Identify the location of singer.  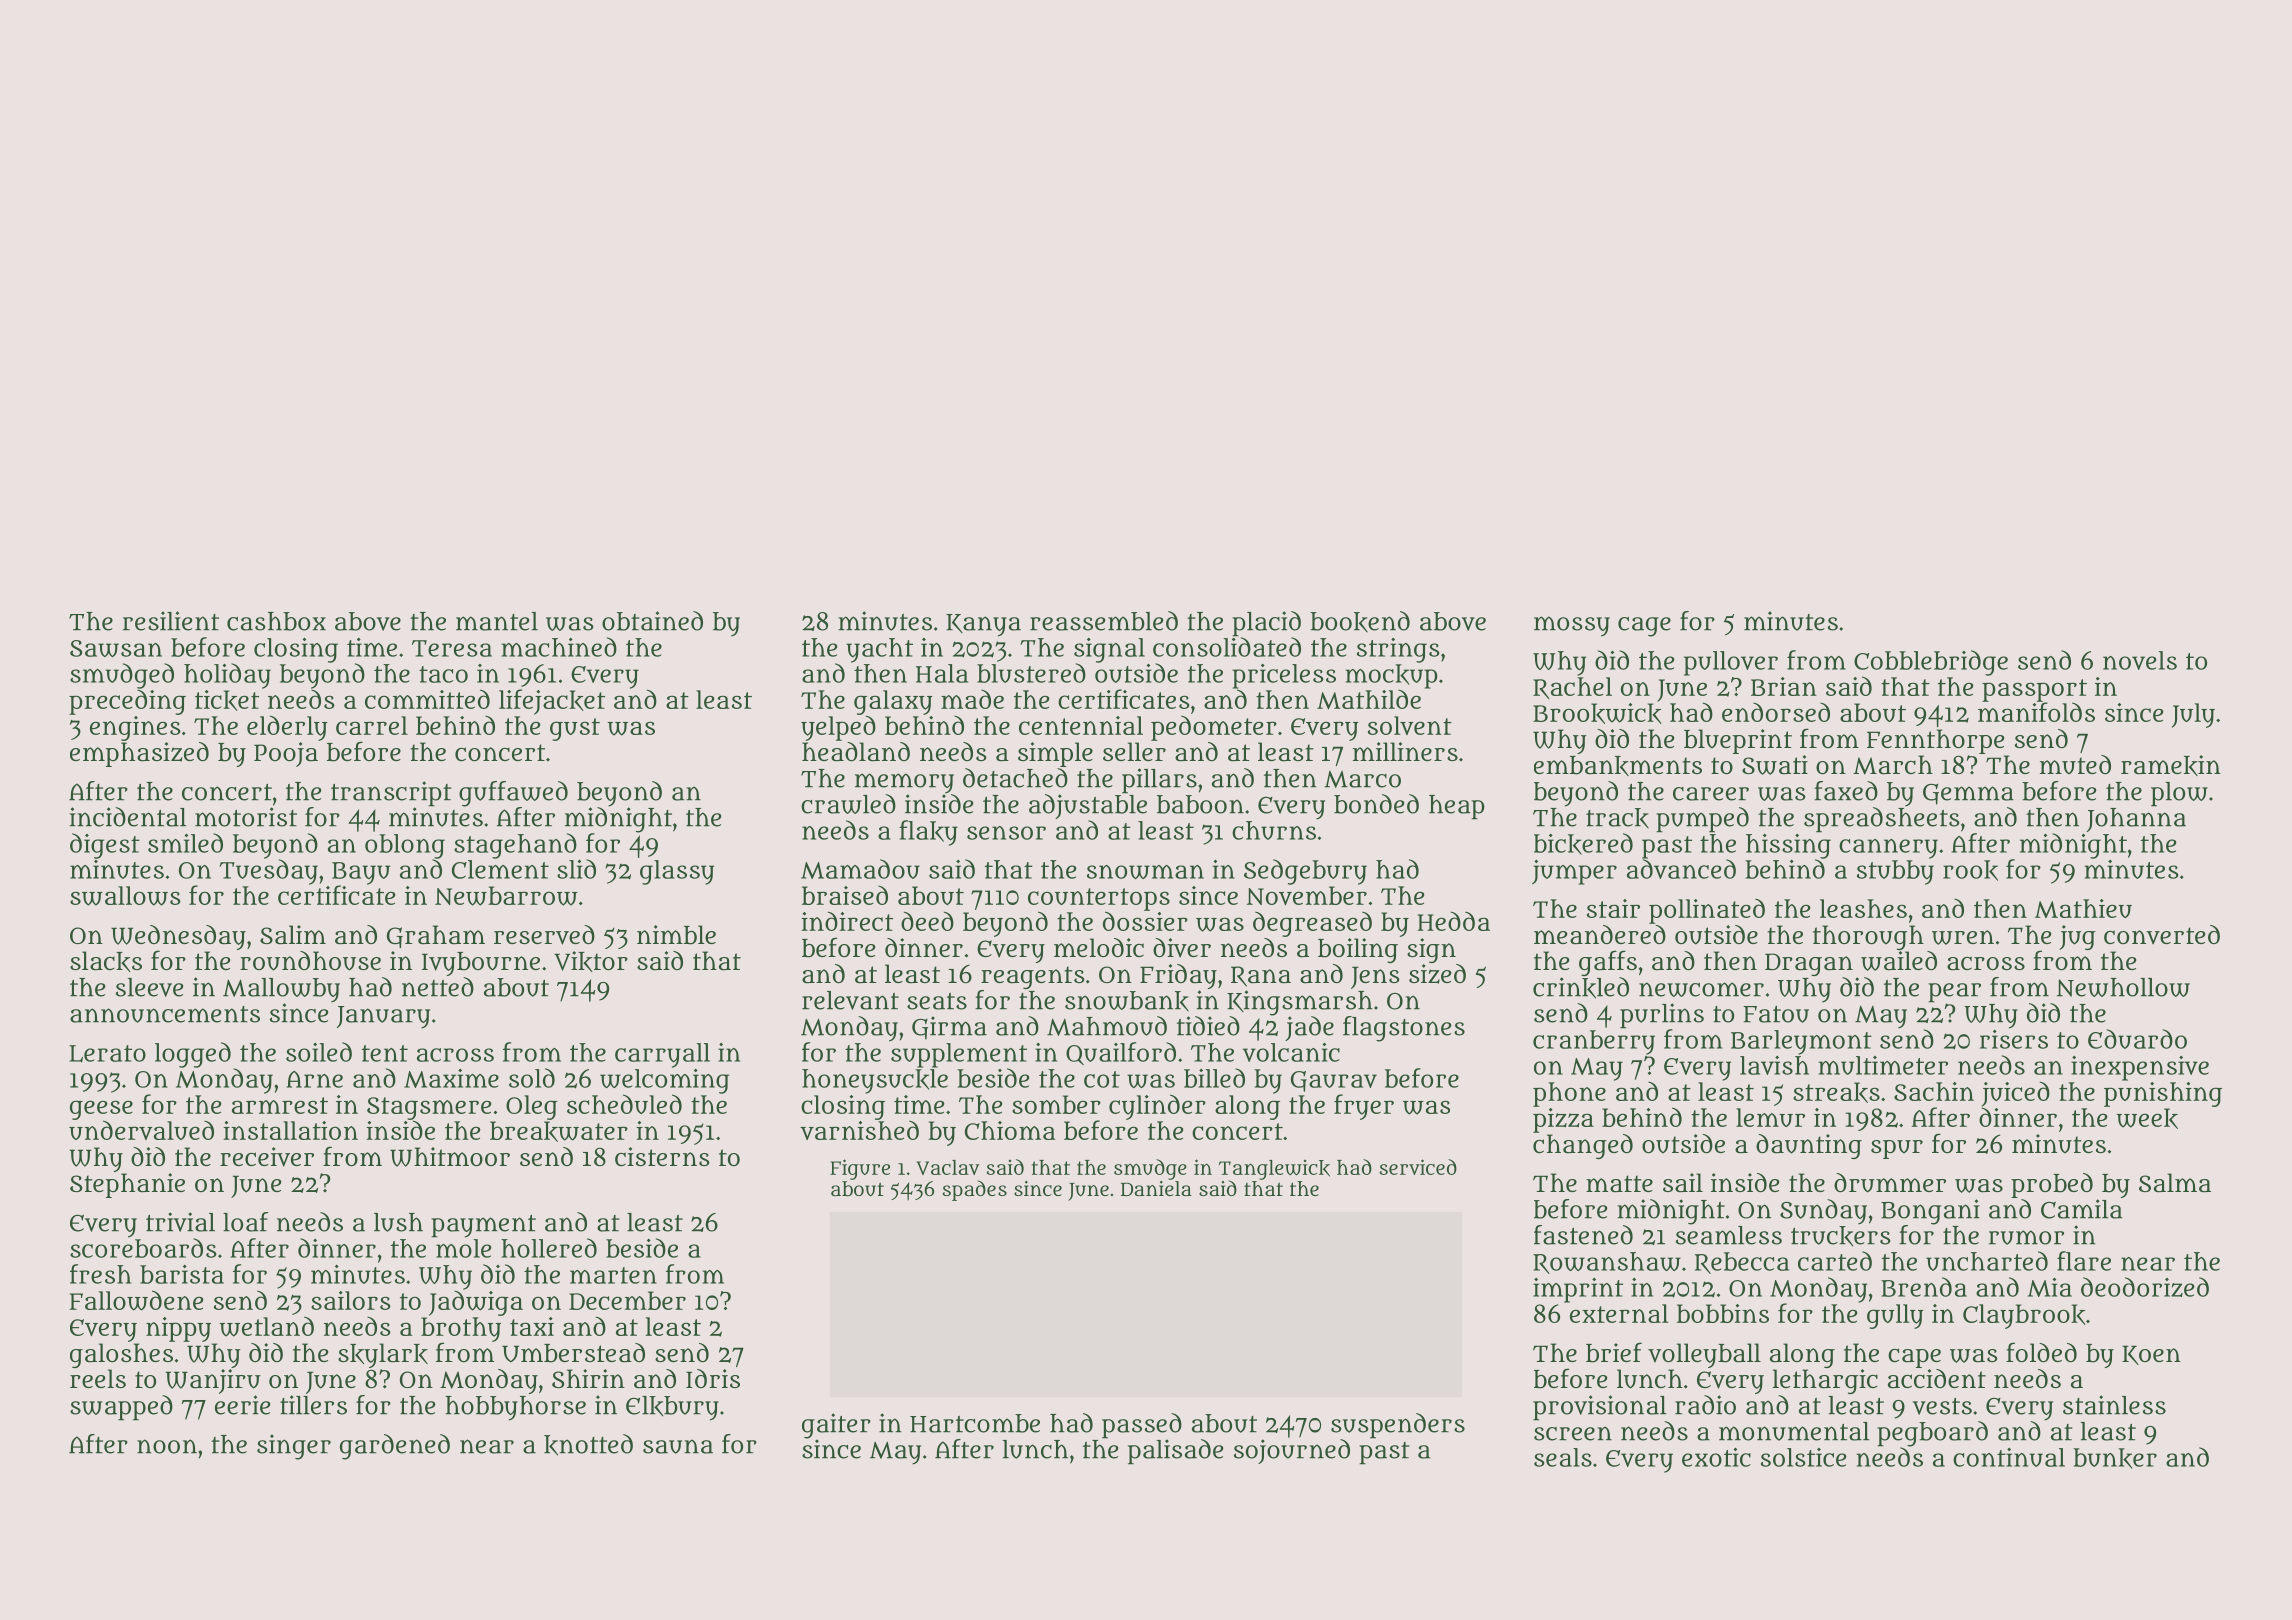
(294, 1447).
